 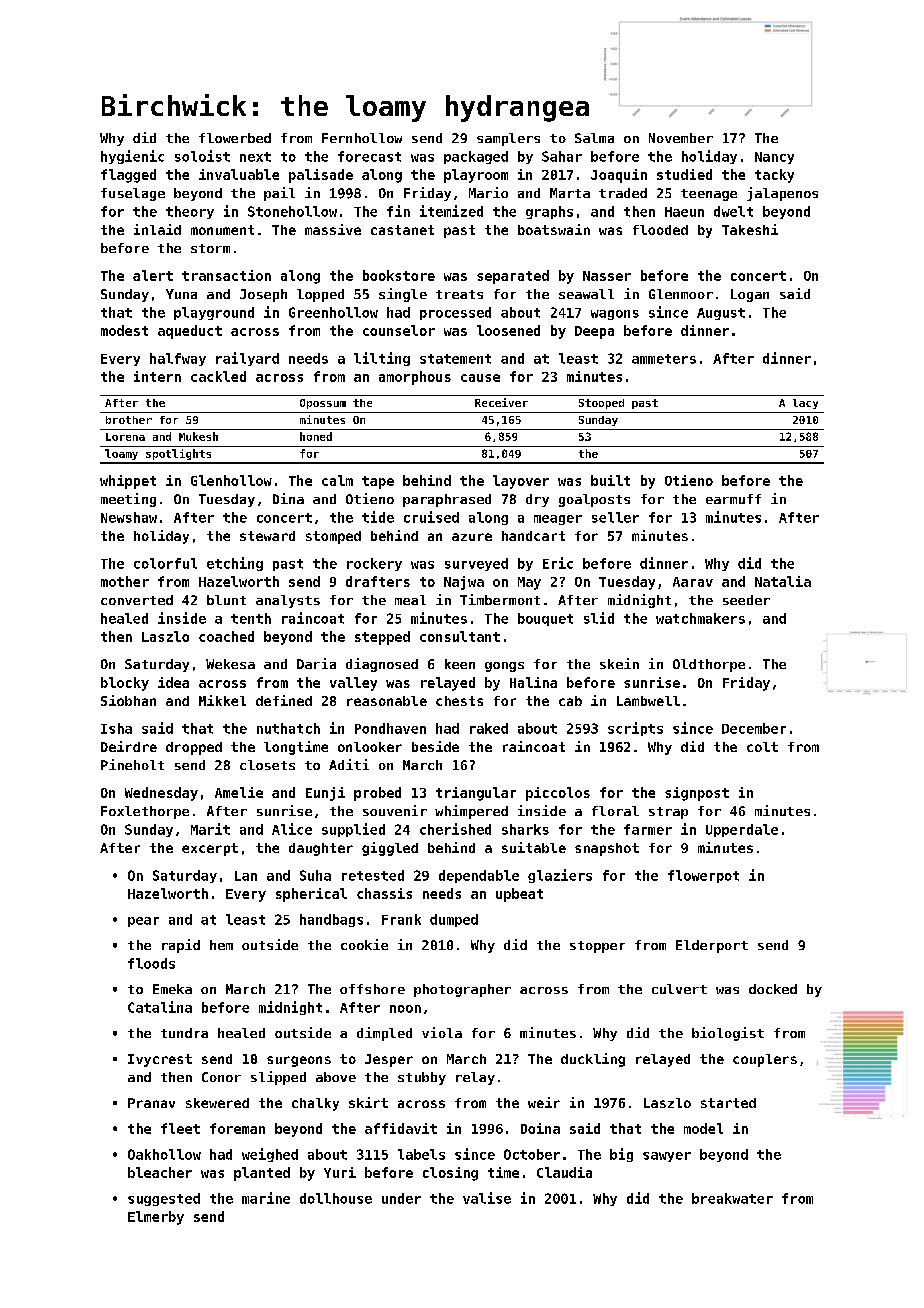 What do you see at coordinates (487, 1198) in the screenshot?
I see `valise` at bounding box center [487, 1198].
